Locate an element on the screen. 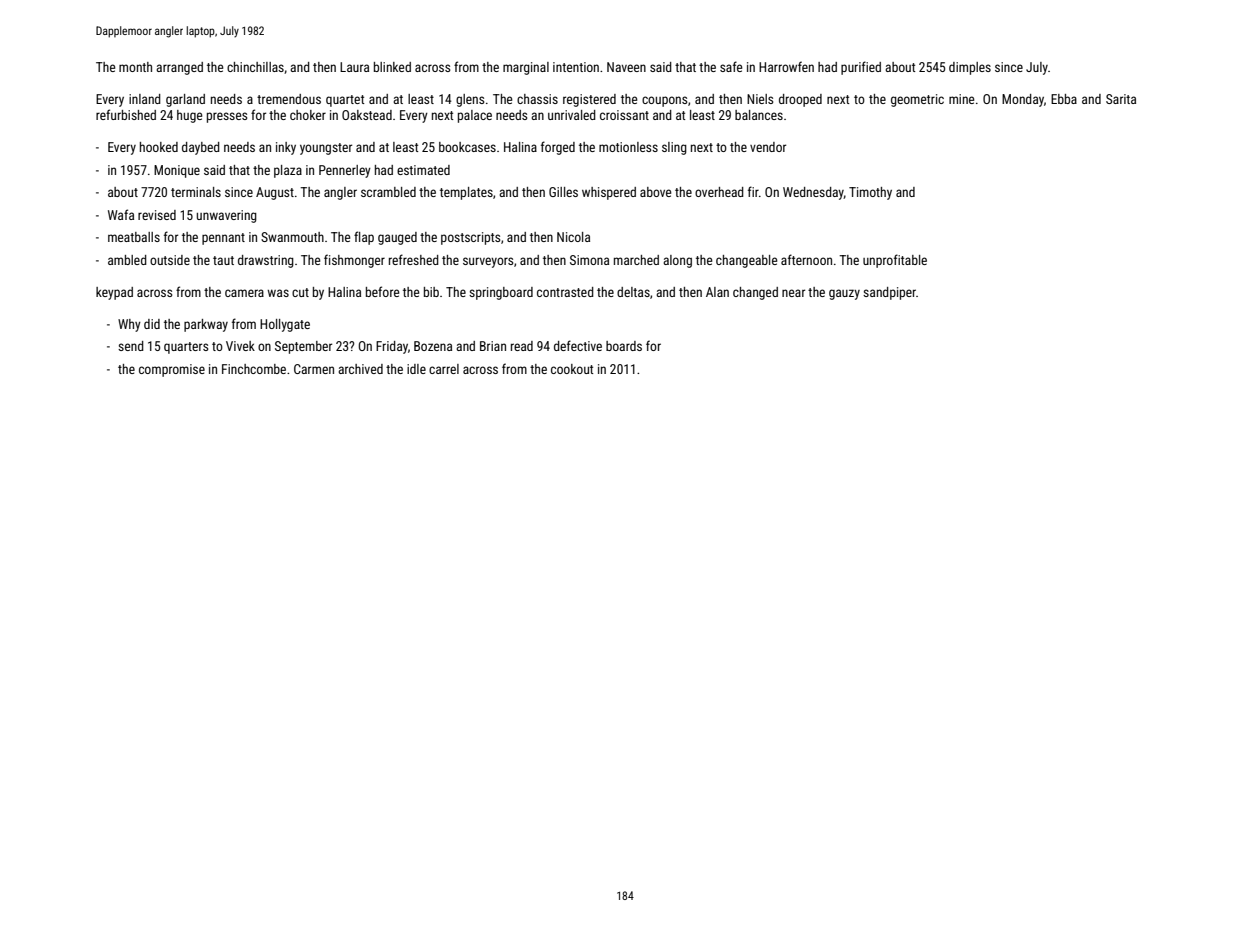 Image resolution: width=1233 pixels, height=952 pixels. terminals is located at coordinates (196, 192).
